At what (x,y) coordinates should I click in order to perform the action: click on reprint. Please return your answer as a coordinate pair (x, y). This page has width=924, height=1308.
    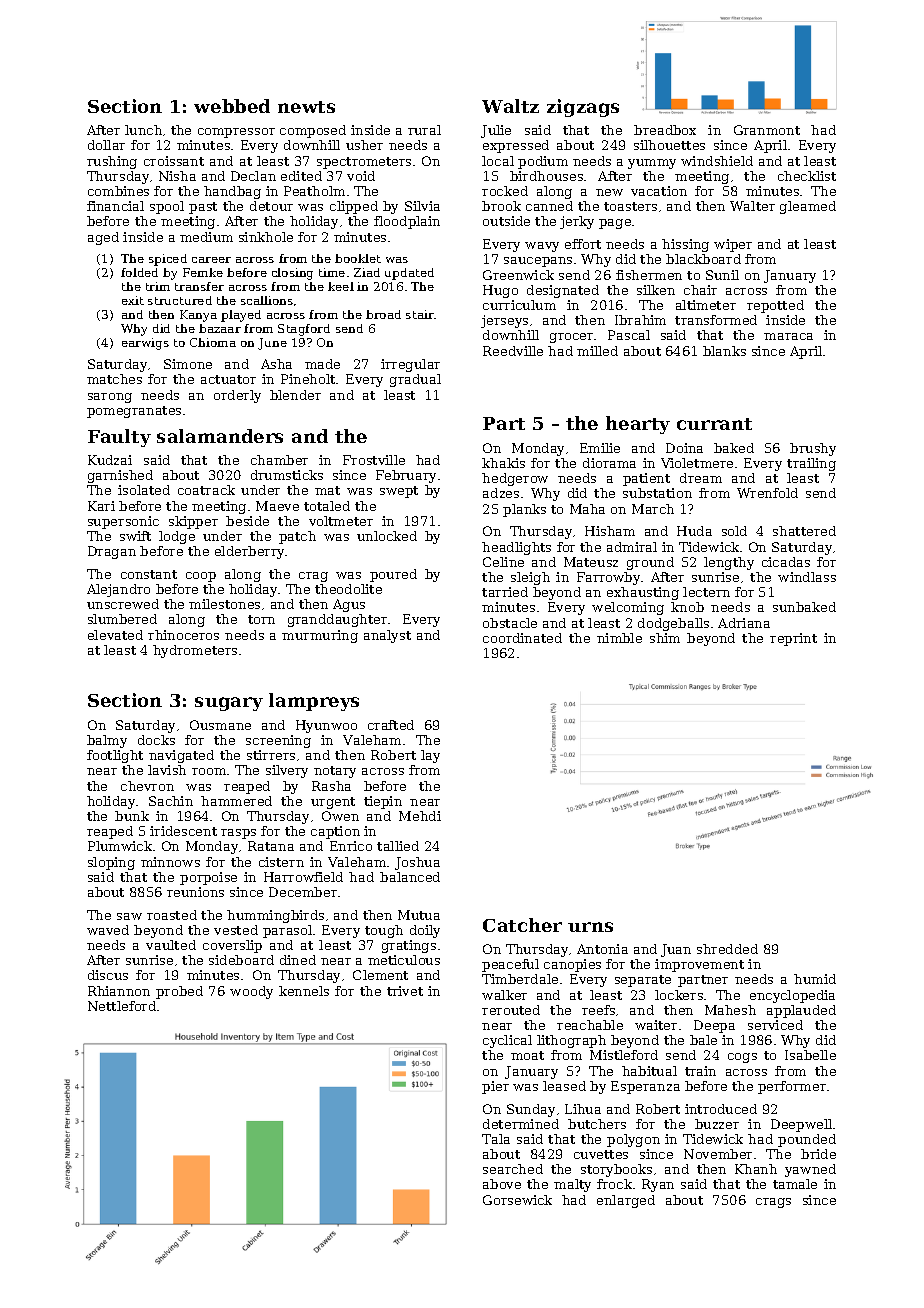
    Looking at the image, I should click on (793, 639).
